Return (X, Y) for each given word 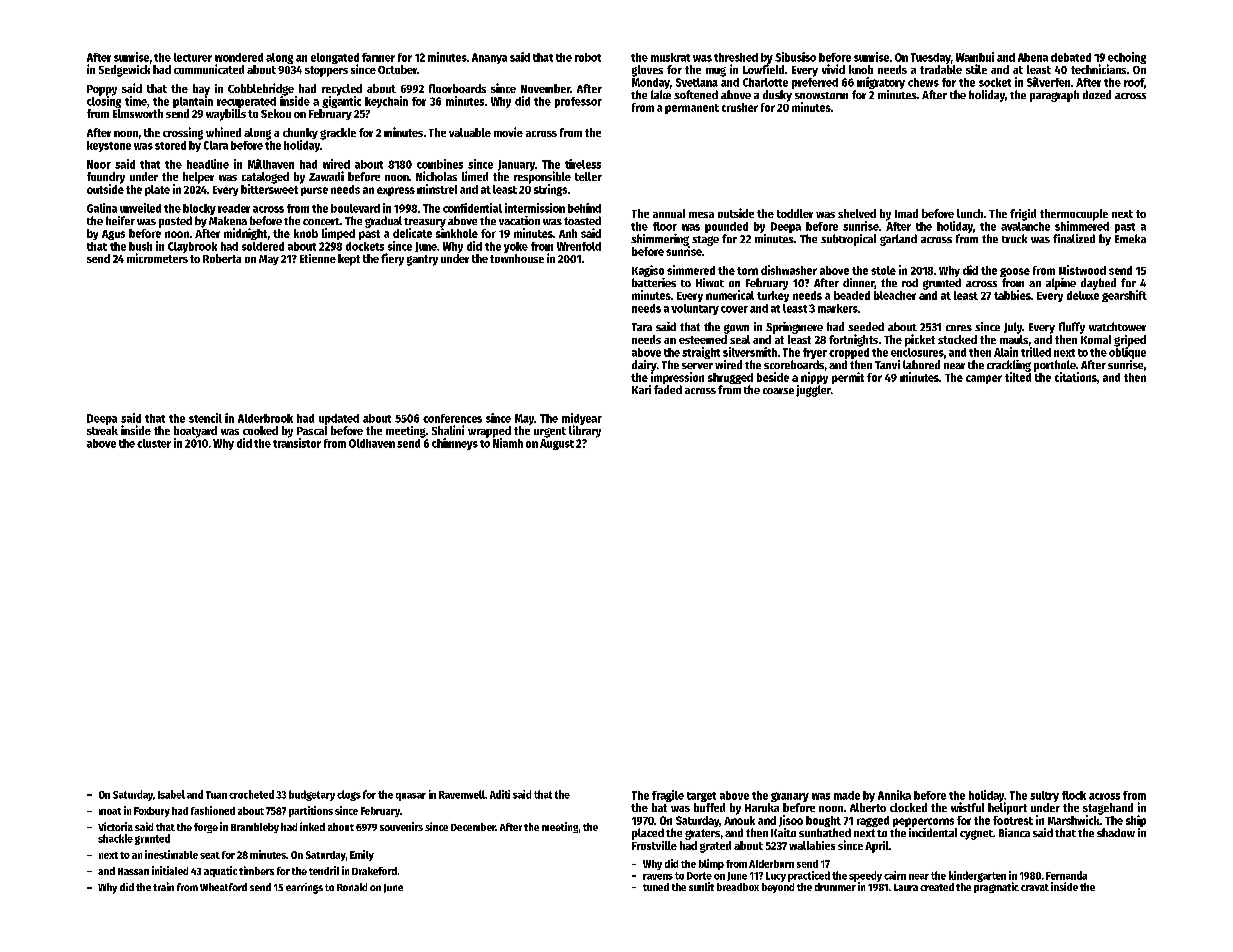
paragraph (1054, 96)
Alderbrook (265, 418)
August (557, 444)
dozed (1097, 94)
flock (1074, 795)
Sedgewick (124, 71)
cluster (154, 443)
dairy (644, 366)
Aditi (500, 794)
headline (208, 164)
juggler (813, 391)
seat (210, 855)
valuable (470, 132)
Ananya (489, 58)
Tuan (216, 795)
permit (848, 378)
